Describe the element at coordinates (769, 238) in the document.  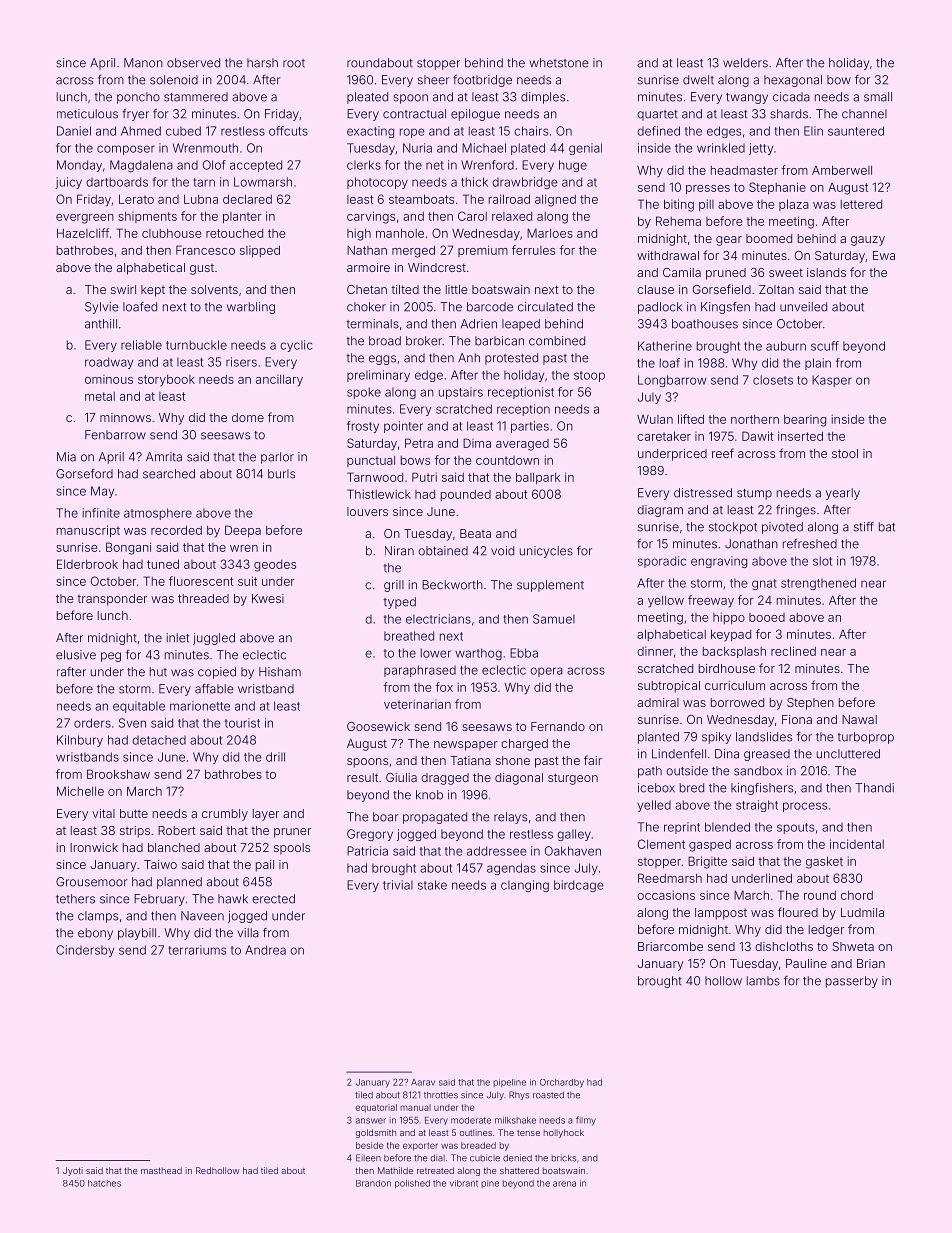
I see `boomed` at that location.
